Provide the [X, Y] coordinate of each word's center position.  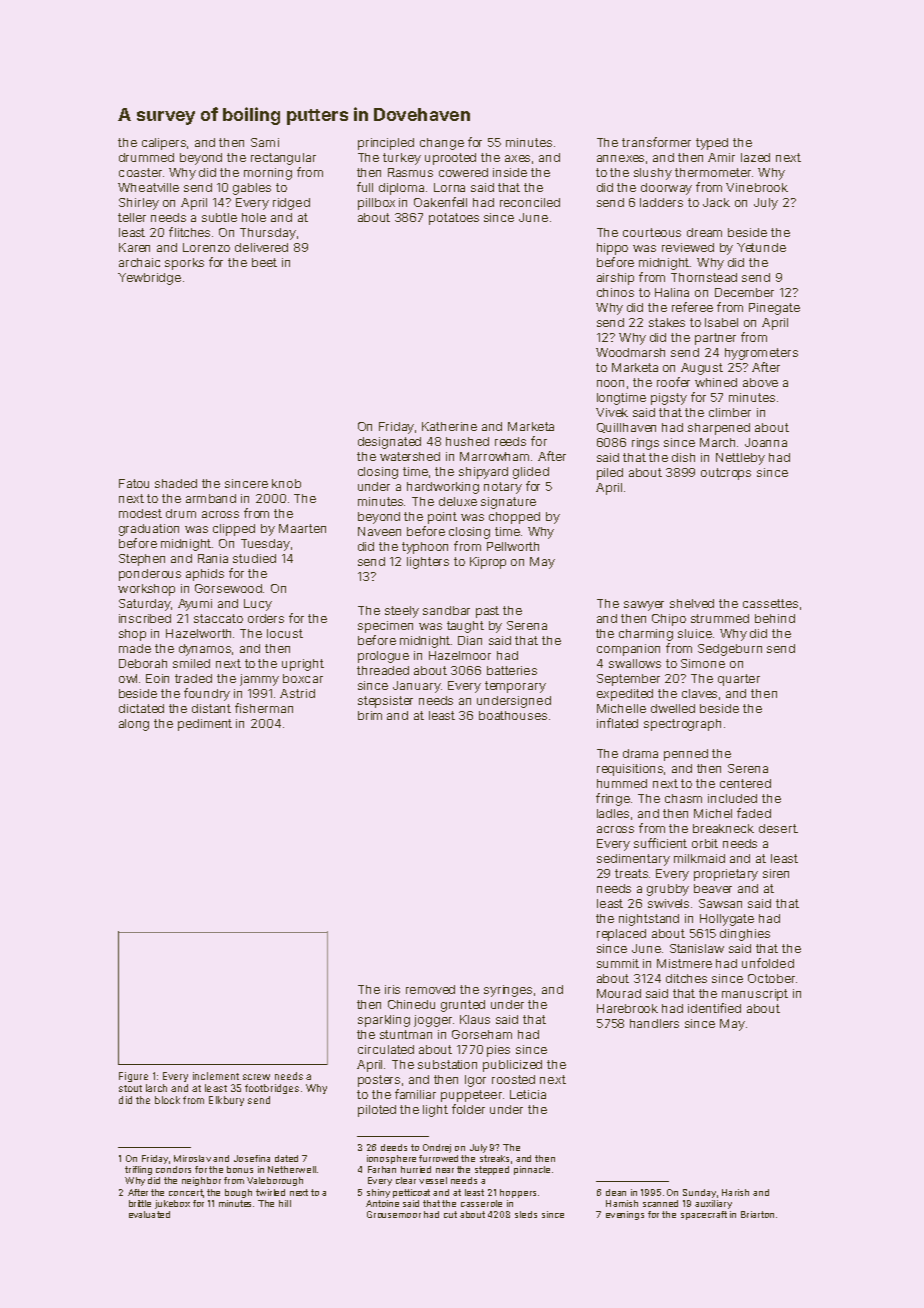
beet [264, 262]
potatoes [454, 219]
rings [645, 444]
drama [640, 753]
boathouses [513, 715]
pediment [205, 725]
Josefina [252, 1158]
